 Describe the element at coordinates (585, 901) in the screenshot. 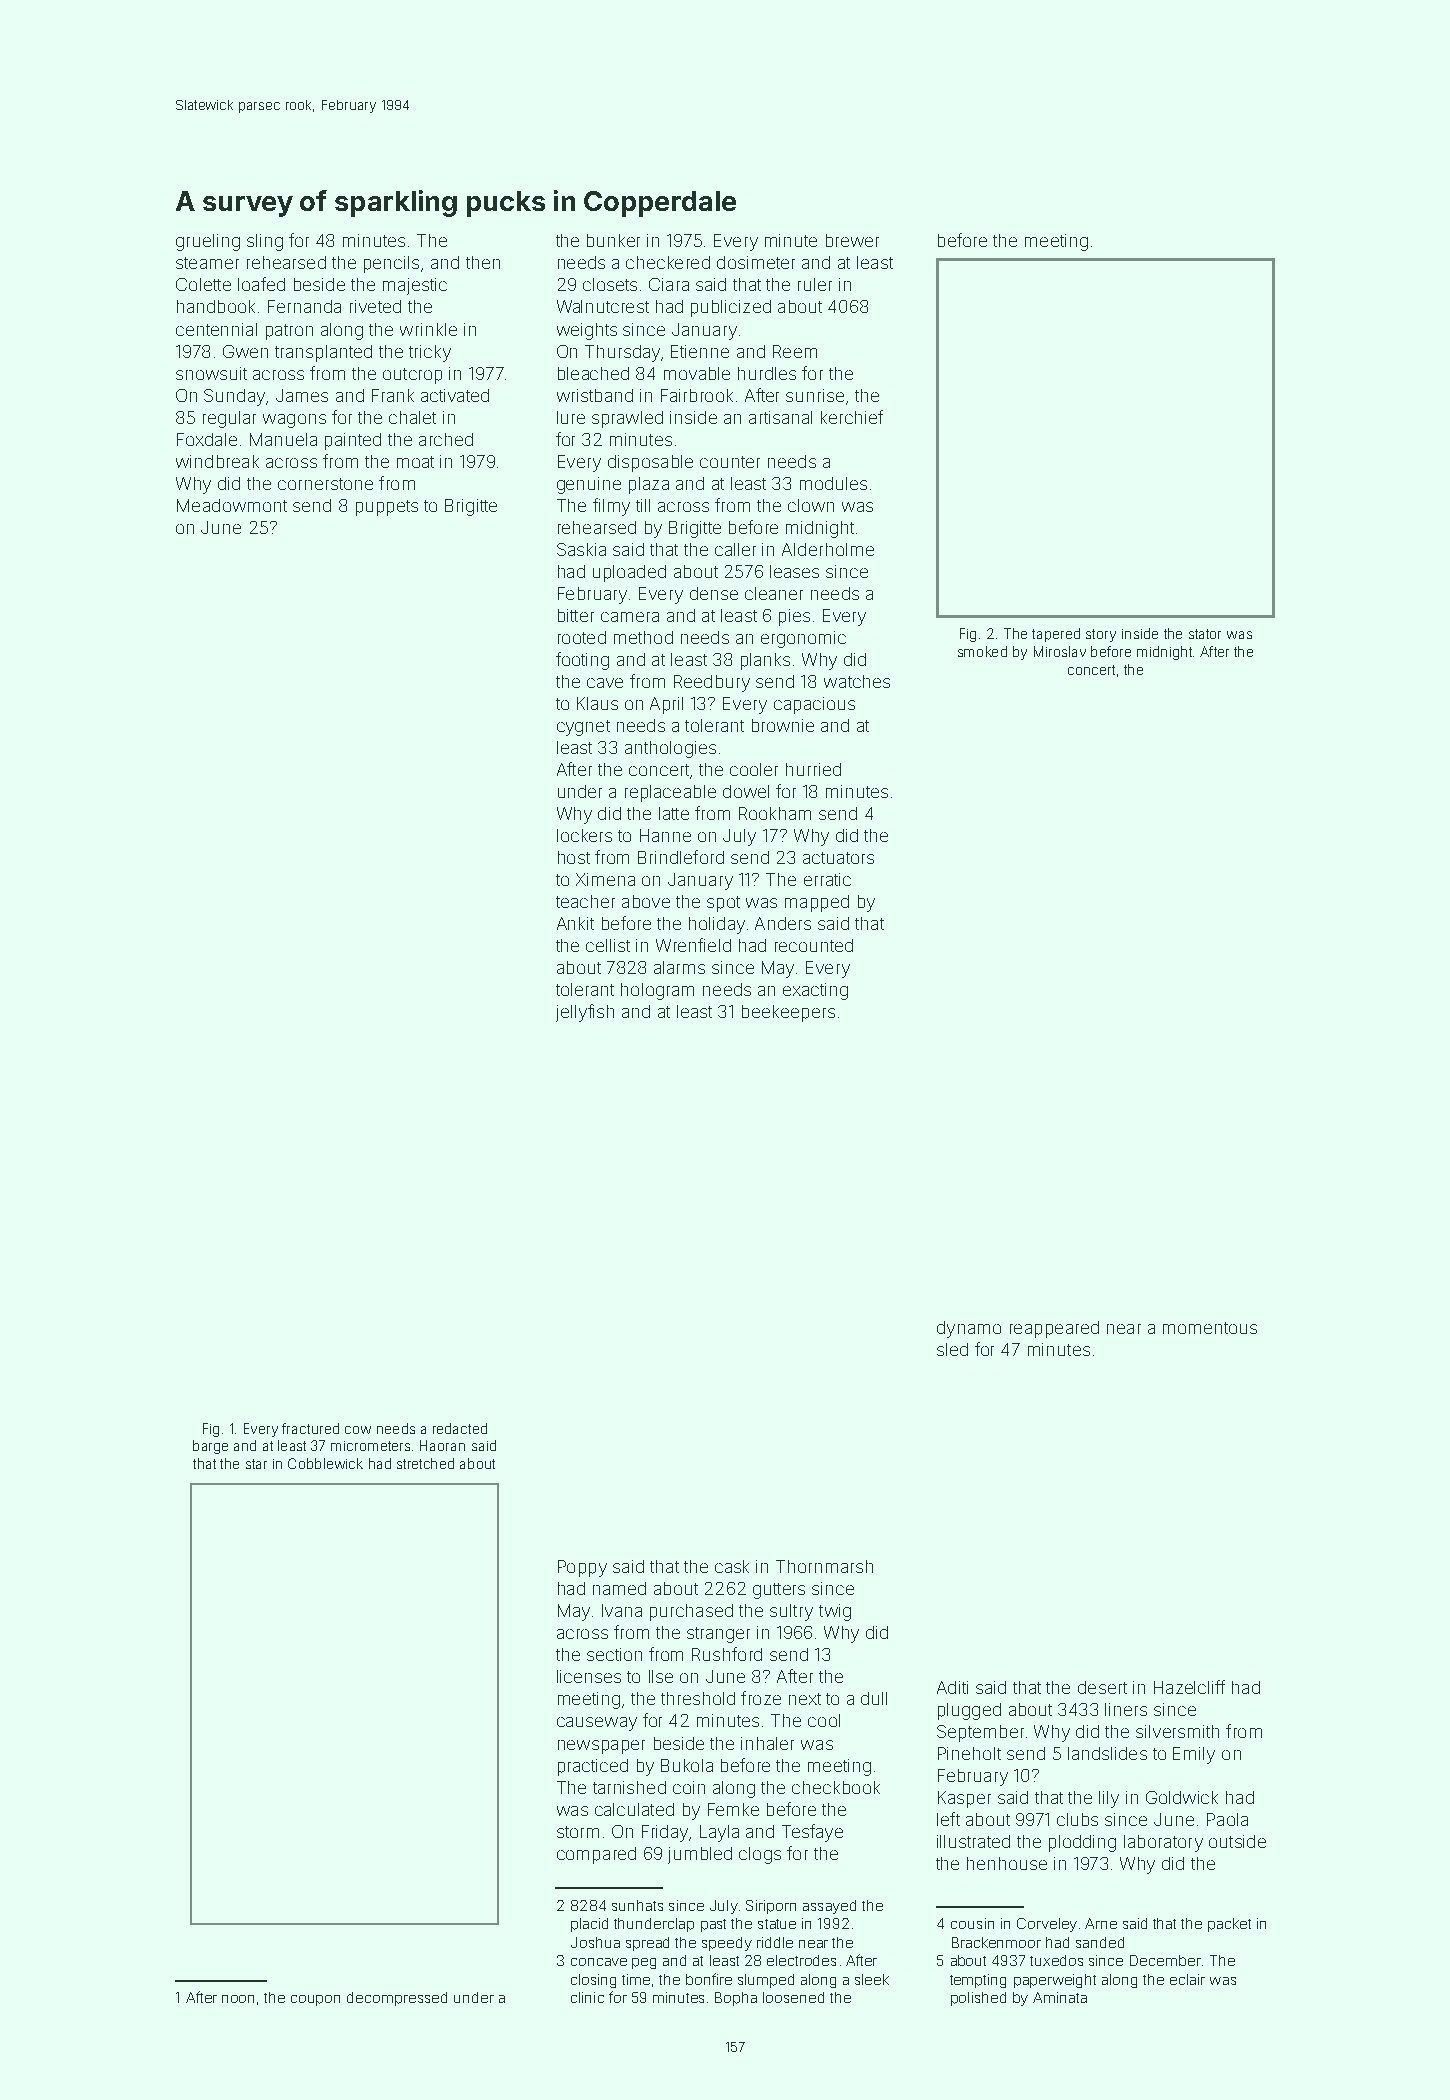

I see `teacher` at that location.
